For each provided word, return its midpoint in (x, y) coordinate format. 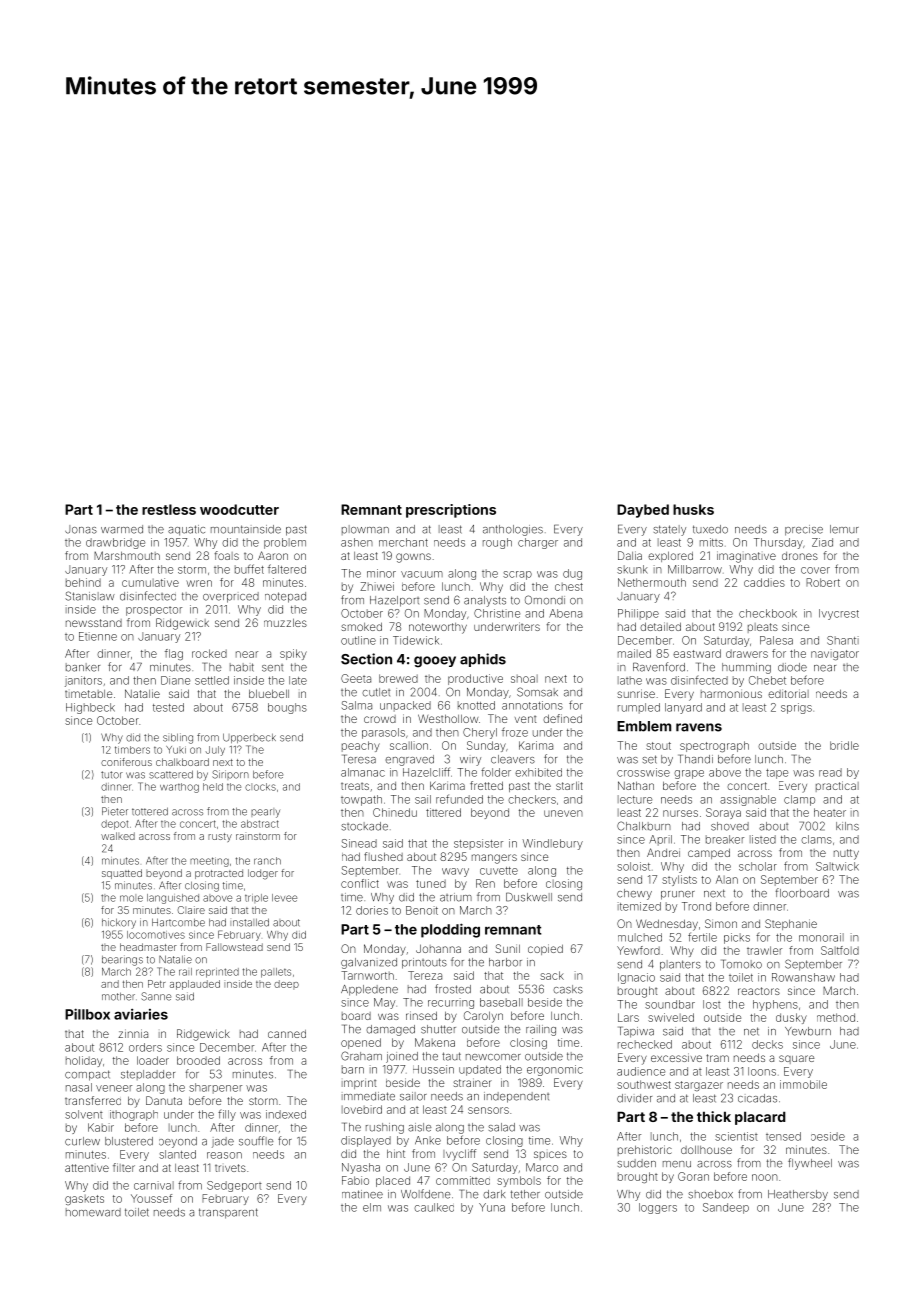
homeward (93, 1212)
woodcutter (239, 509)
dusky (791, 1018)
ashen (357, 542)
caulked (434, 1207)
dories (372, 910)
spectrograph (714, 746)
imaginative (746, 557)
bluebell (269, 693)
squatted (122, 874)
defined (562, 718)
